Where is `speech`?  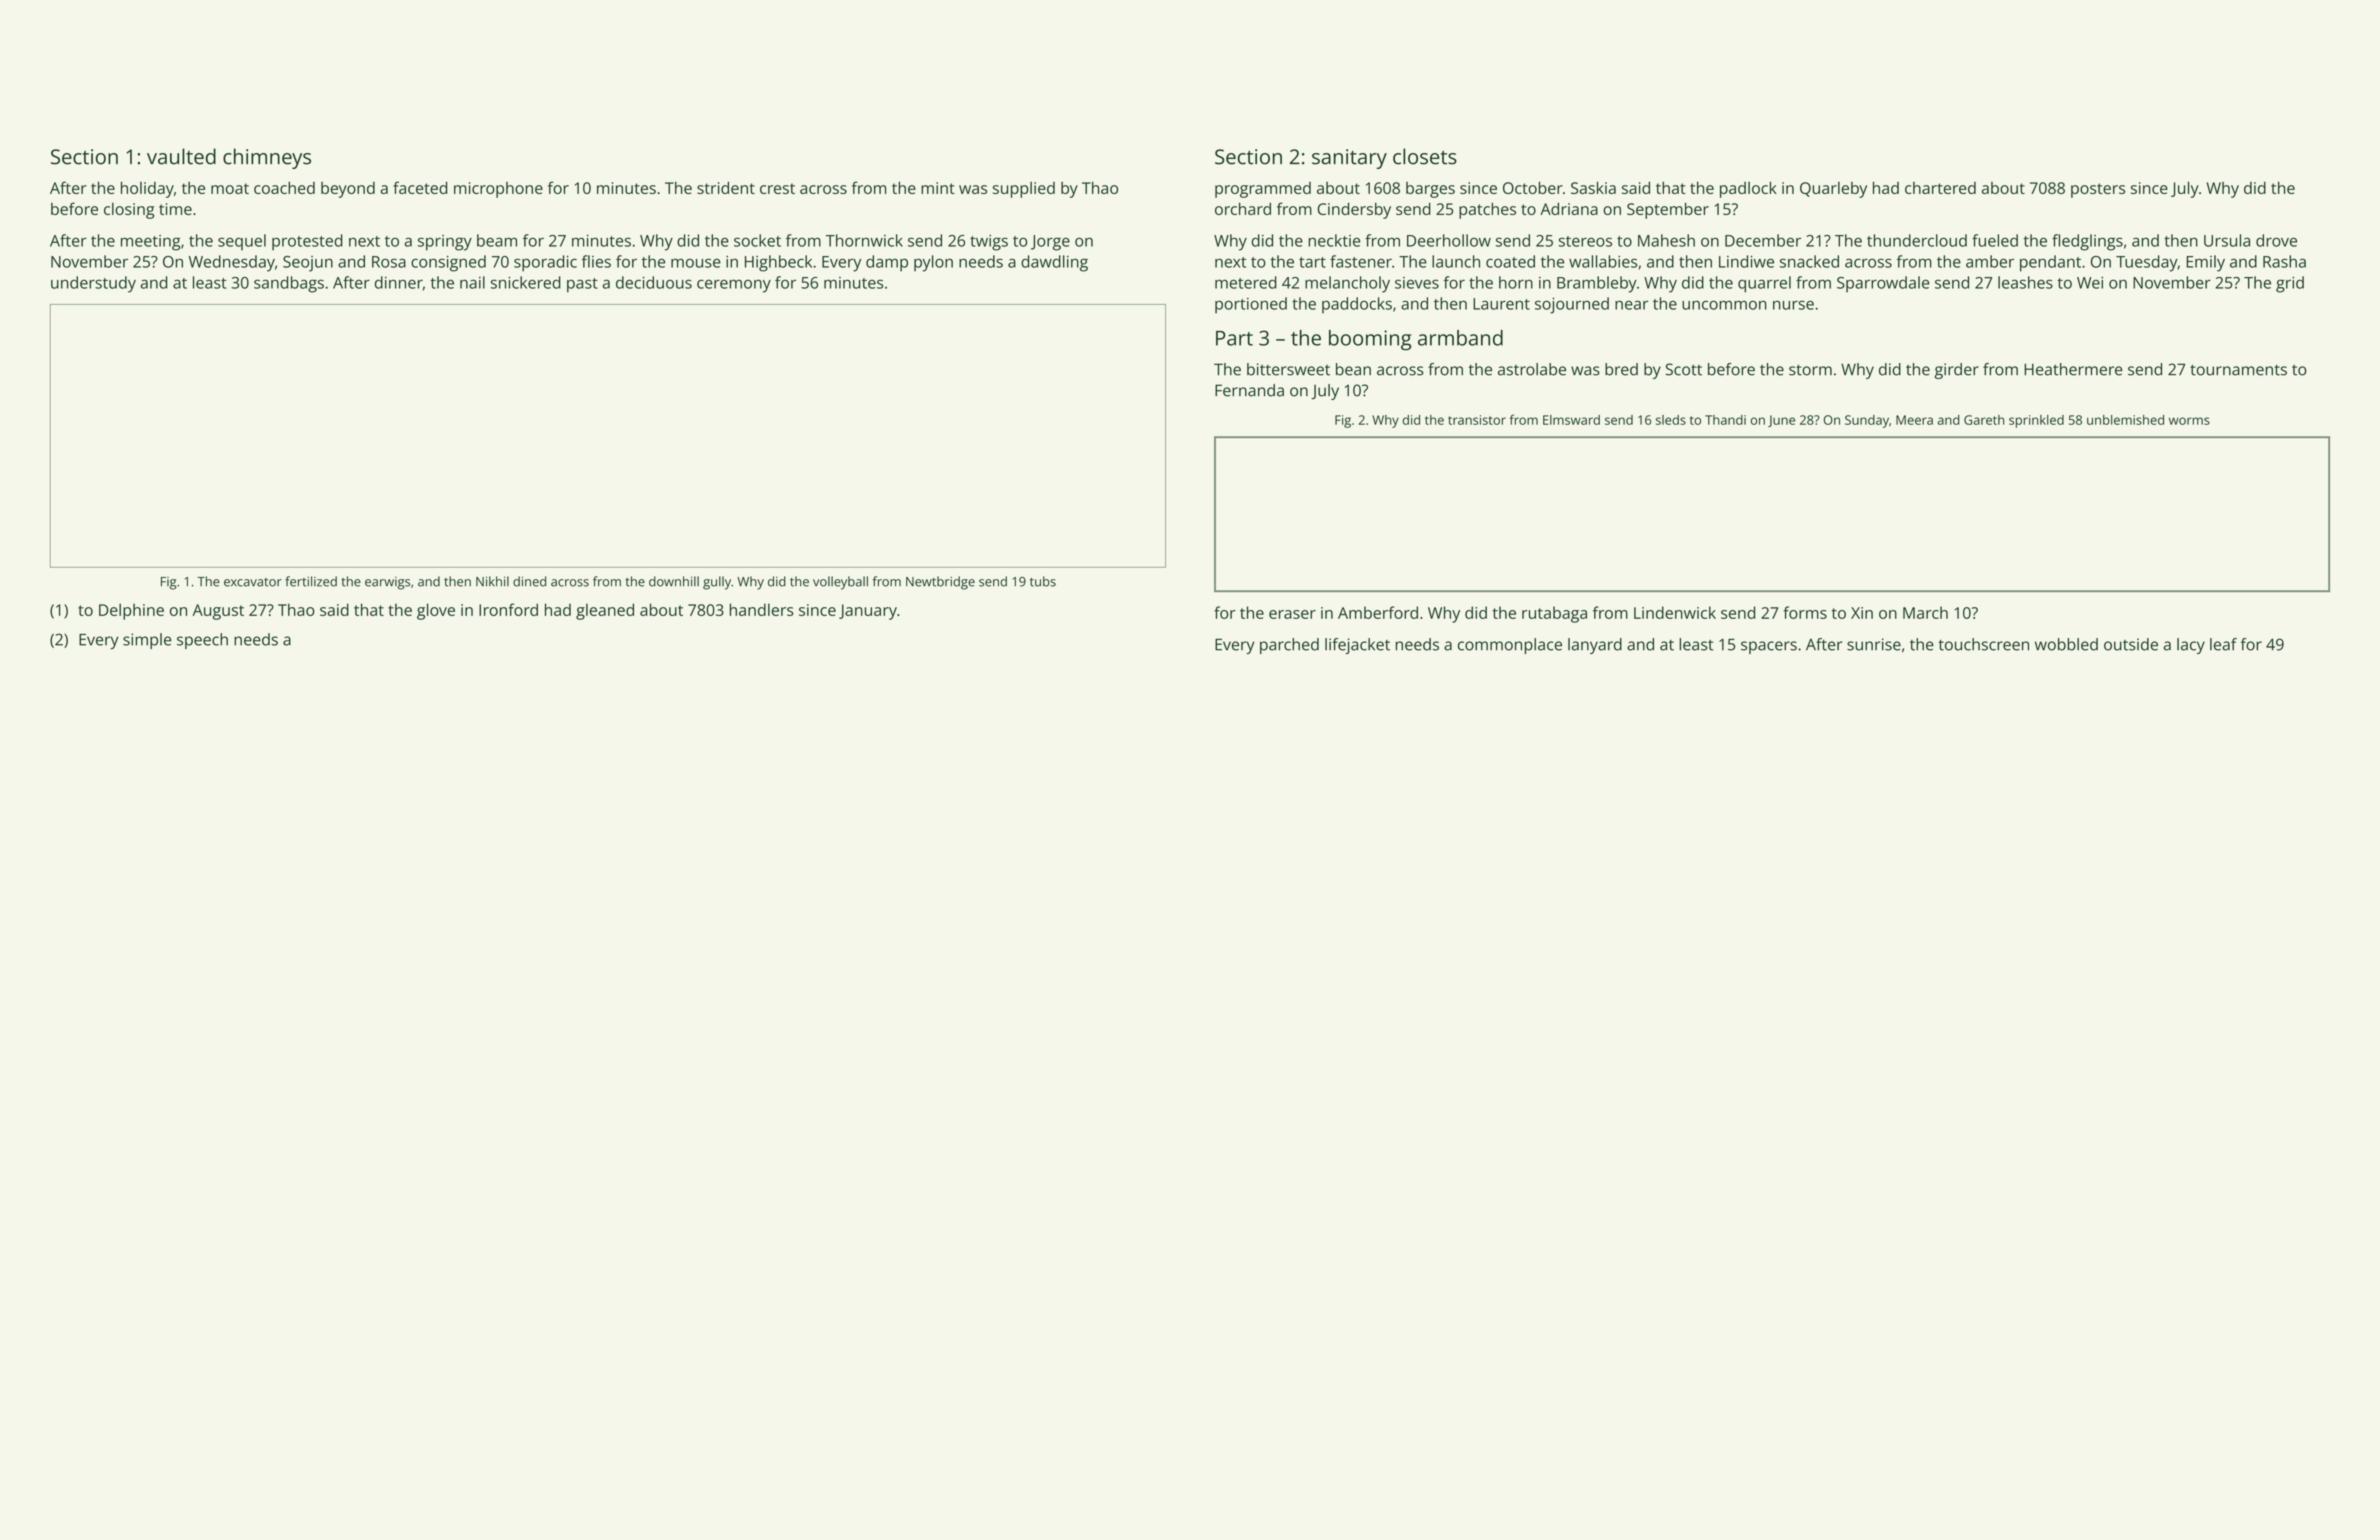 speech is located at coordinates (202, 641).
